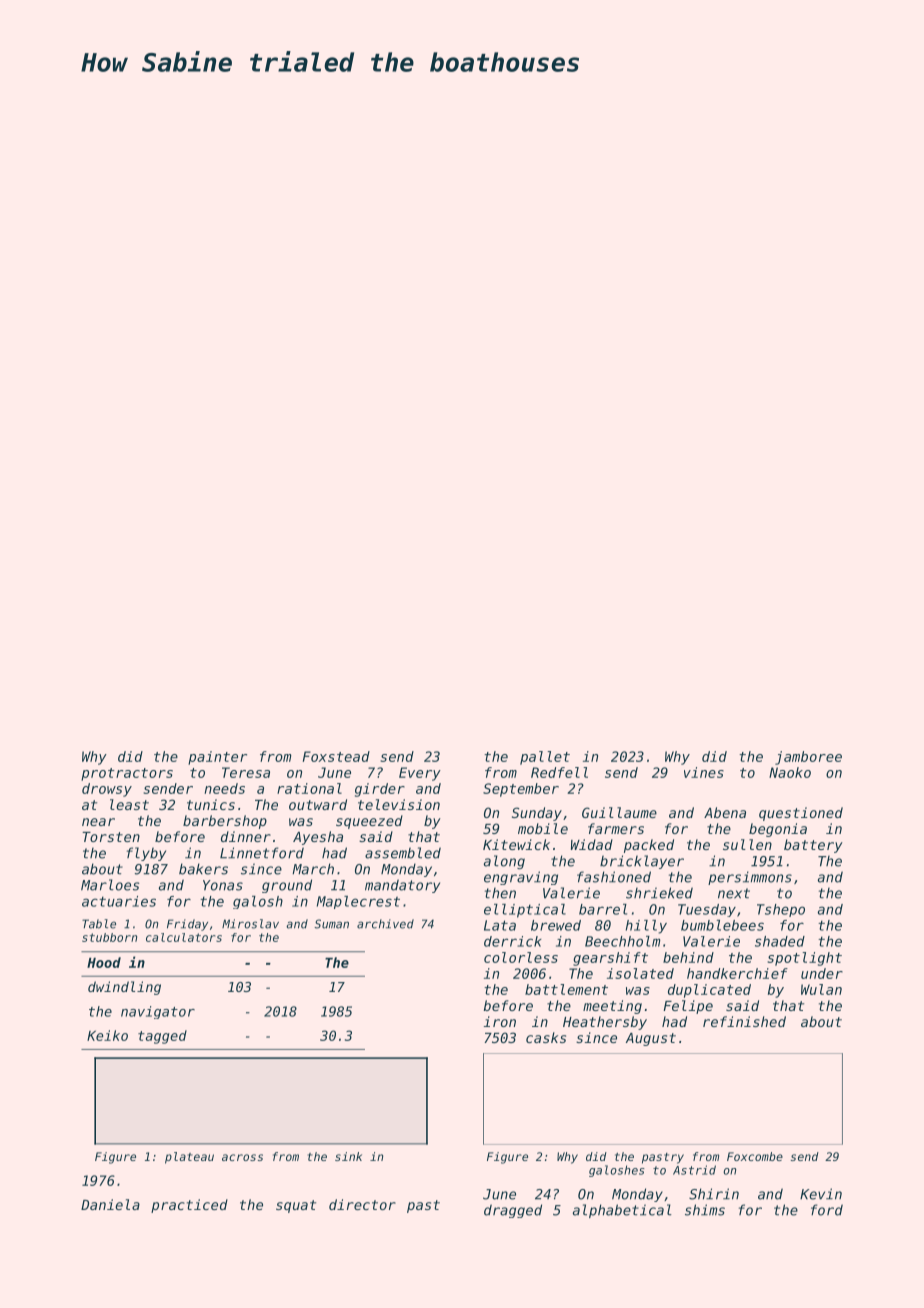 The image size is (924, 1308). Describe the element at coordinates (127, 774) in the screenshot. I see `protractors` at that location.
